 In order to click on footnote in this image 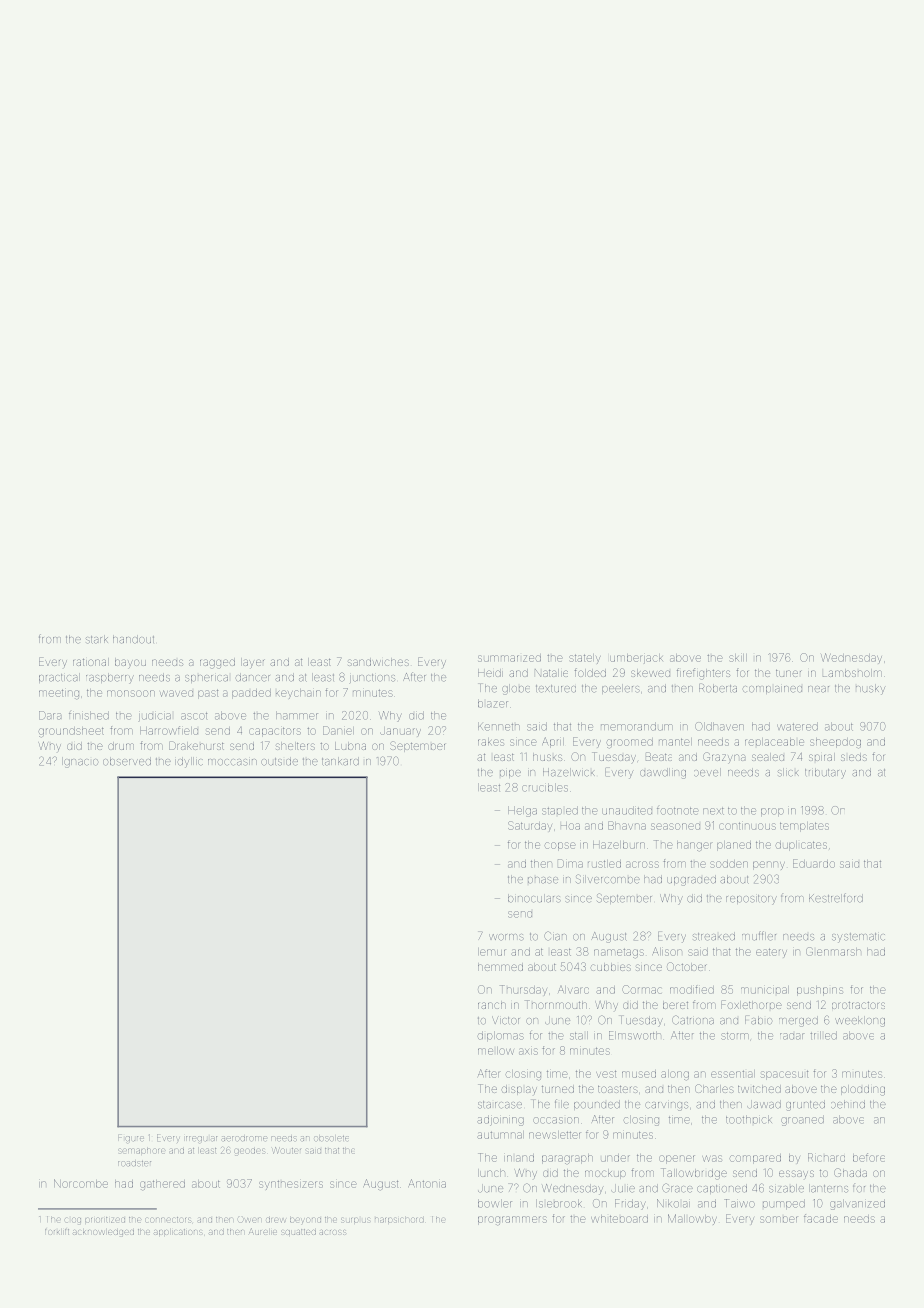, I will do `click(678, 811)`.
